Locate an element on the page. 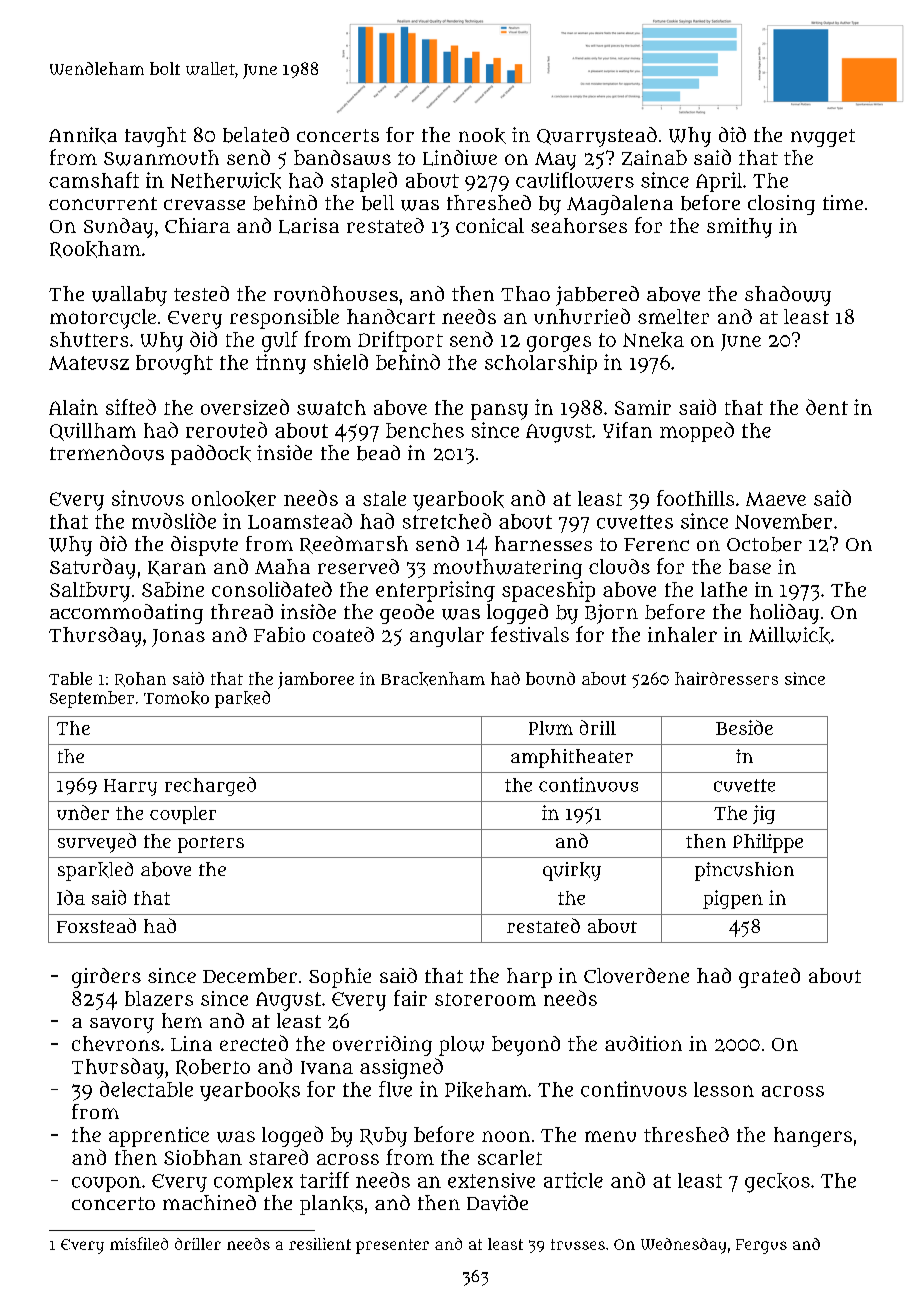 This image has width=924, height=1314. Tomoko is located at coordinates (176, 698).
